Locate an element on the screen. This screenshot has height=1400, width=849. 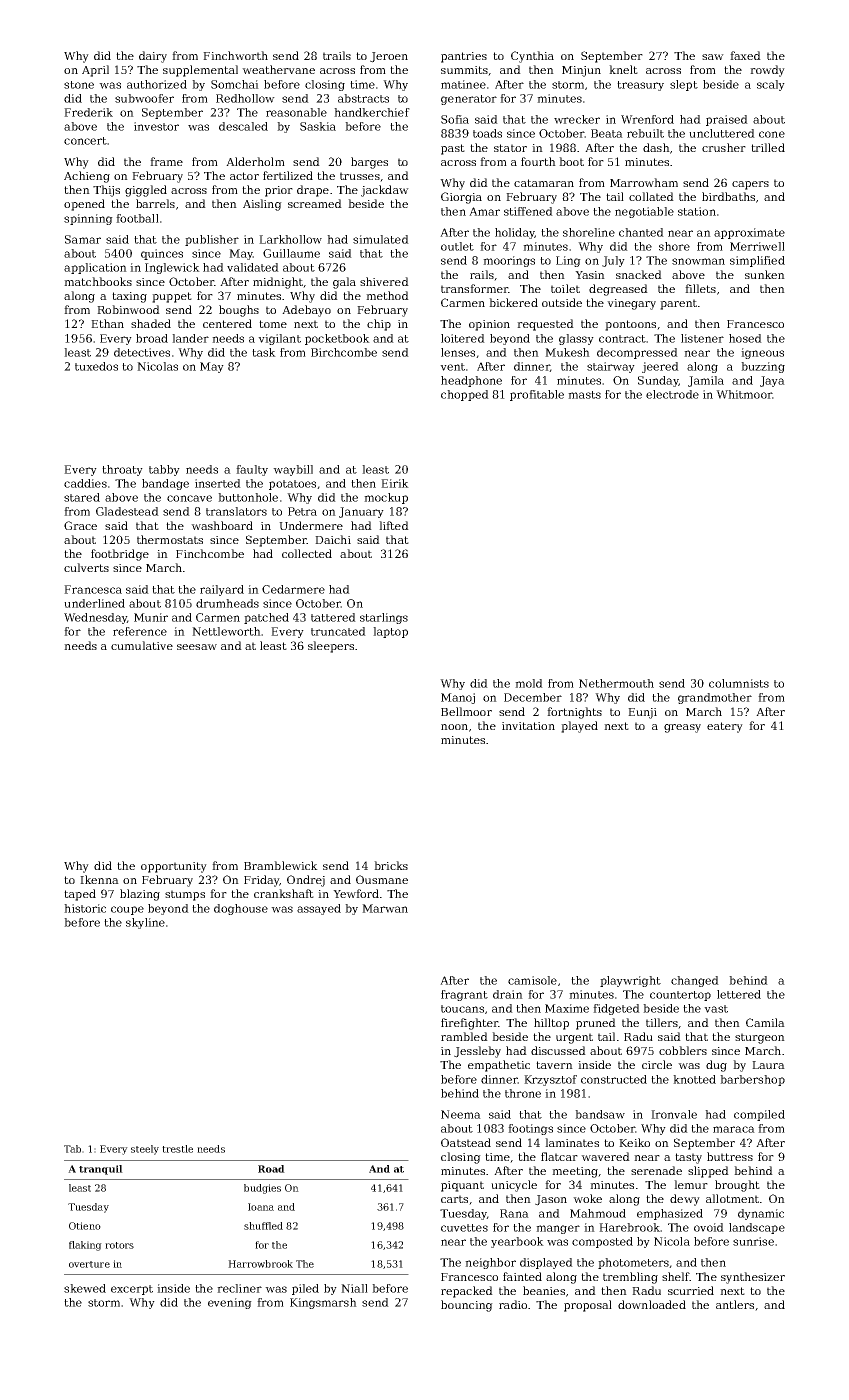
bricks is located at coordinates (391, 865).
